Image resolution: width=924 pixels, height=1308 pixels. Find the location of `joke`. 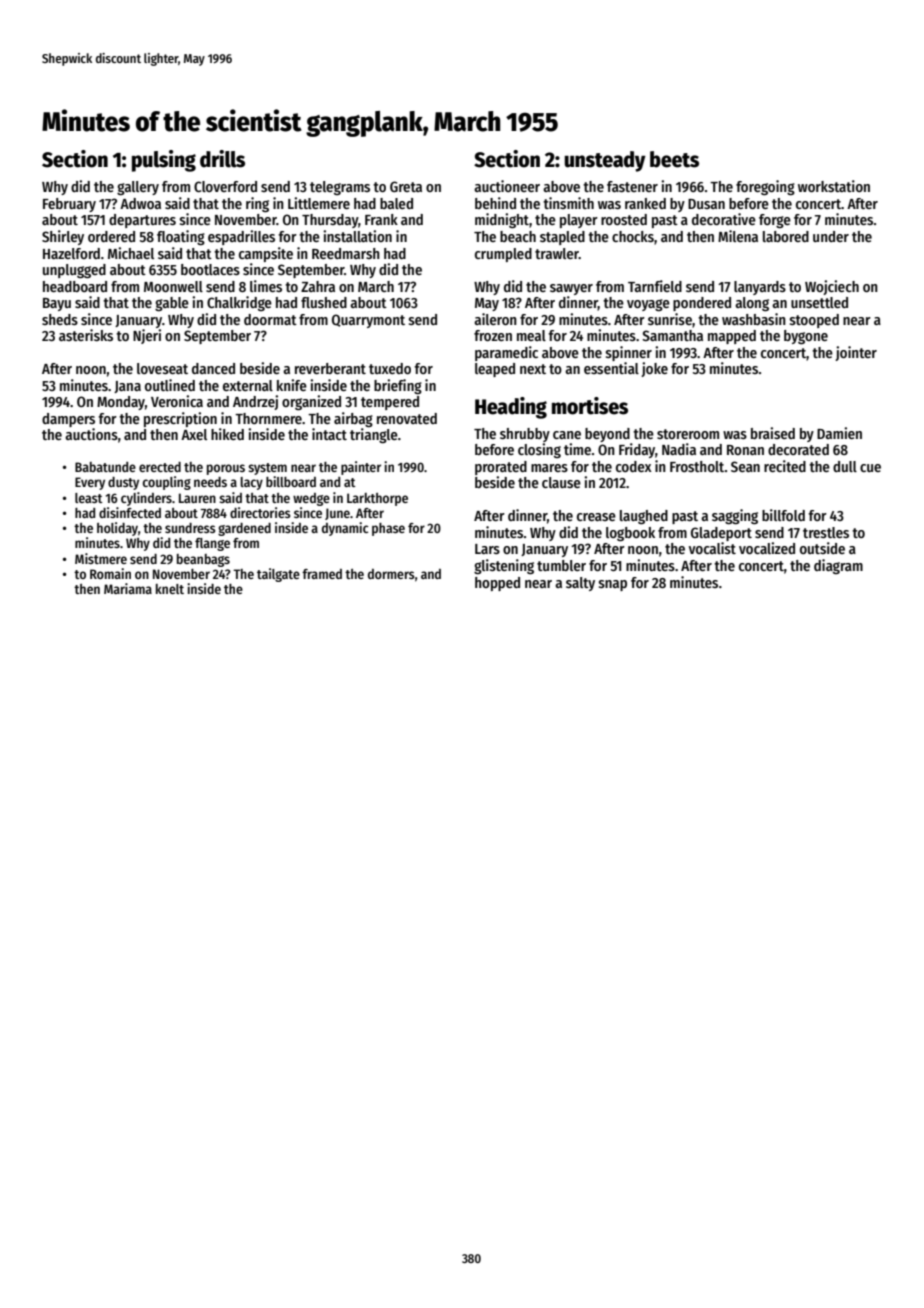

joke is located at coordinates (654, 369).
